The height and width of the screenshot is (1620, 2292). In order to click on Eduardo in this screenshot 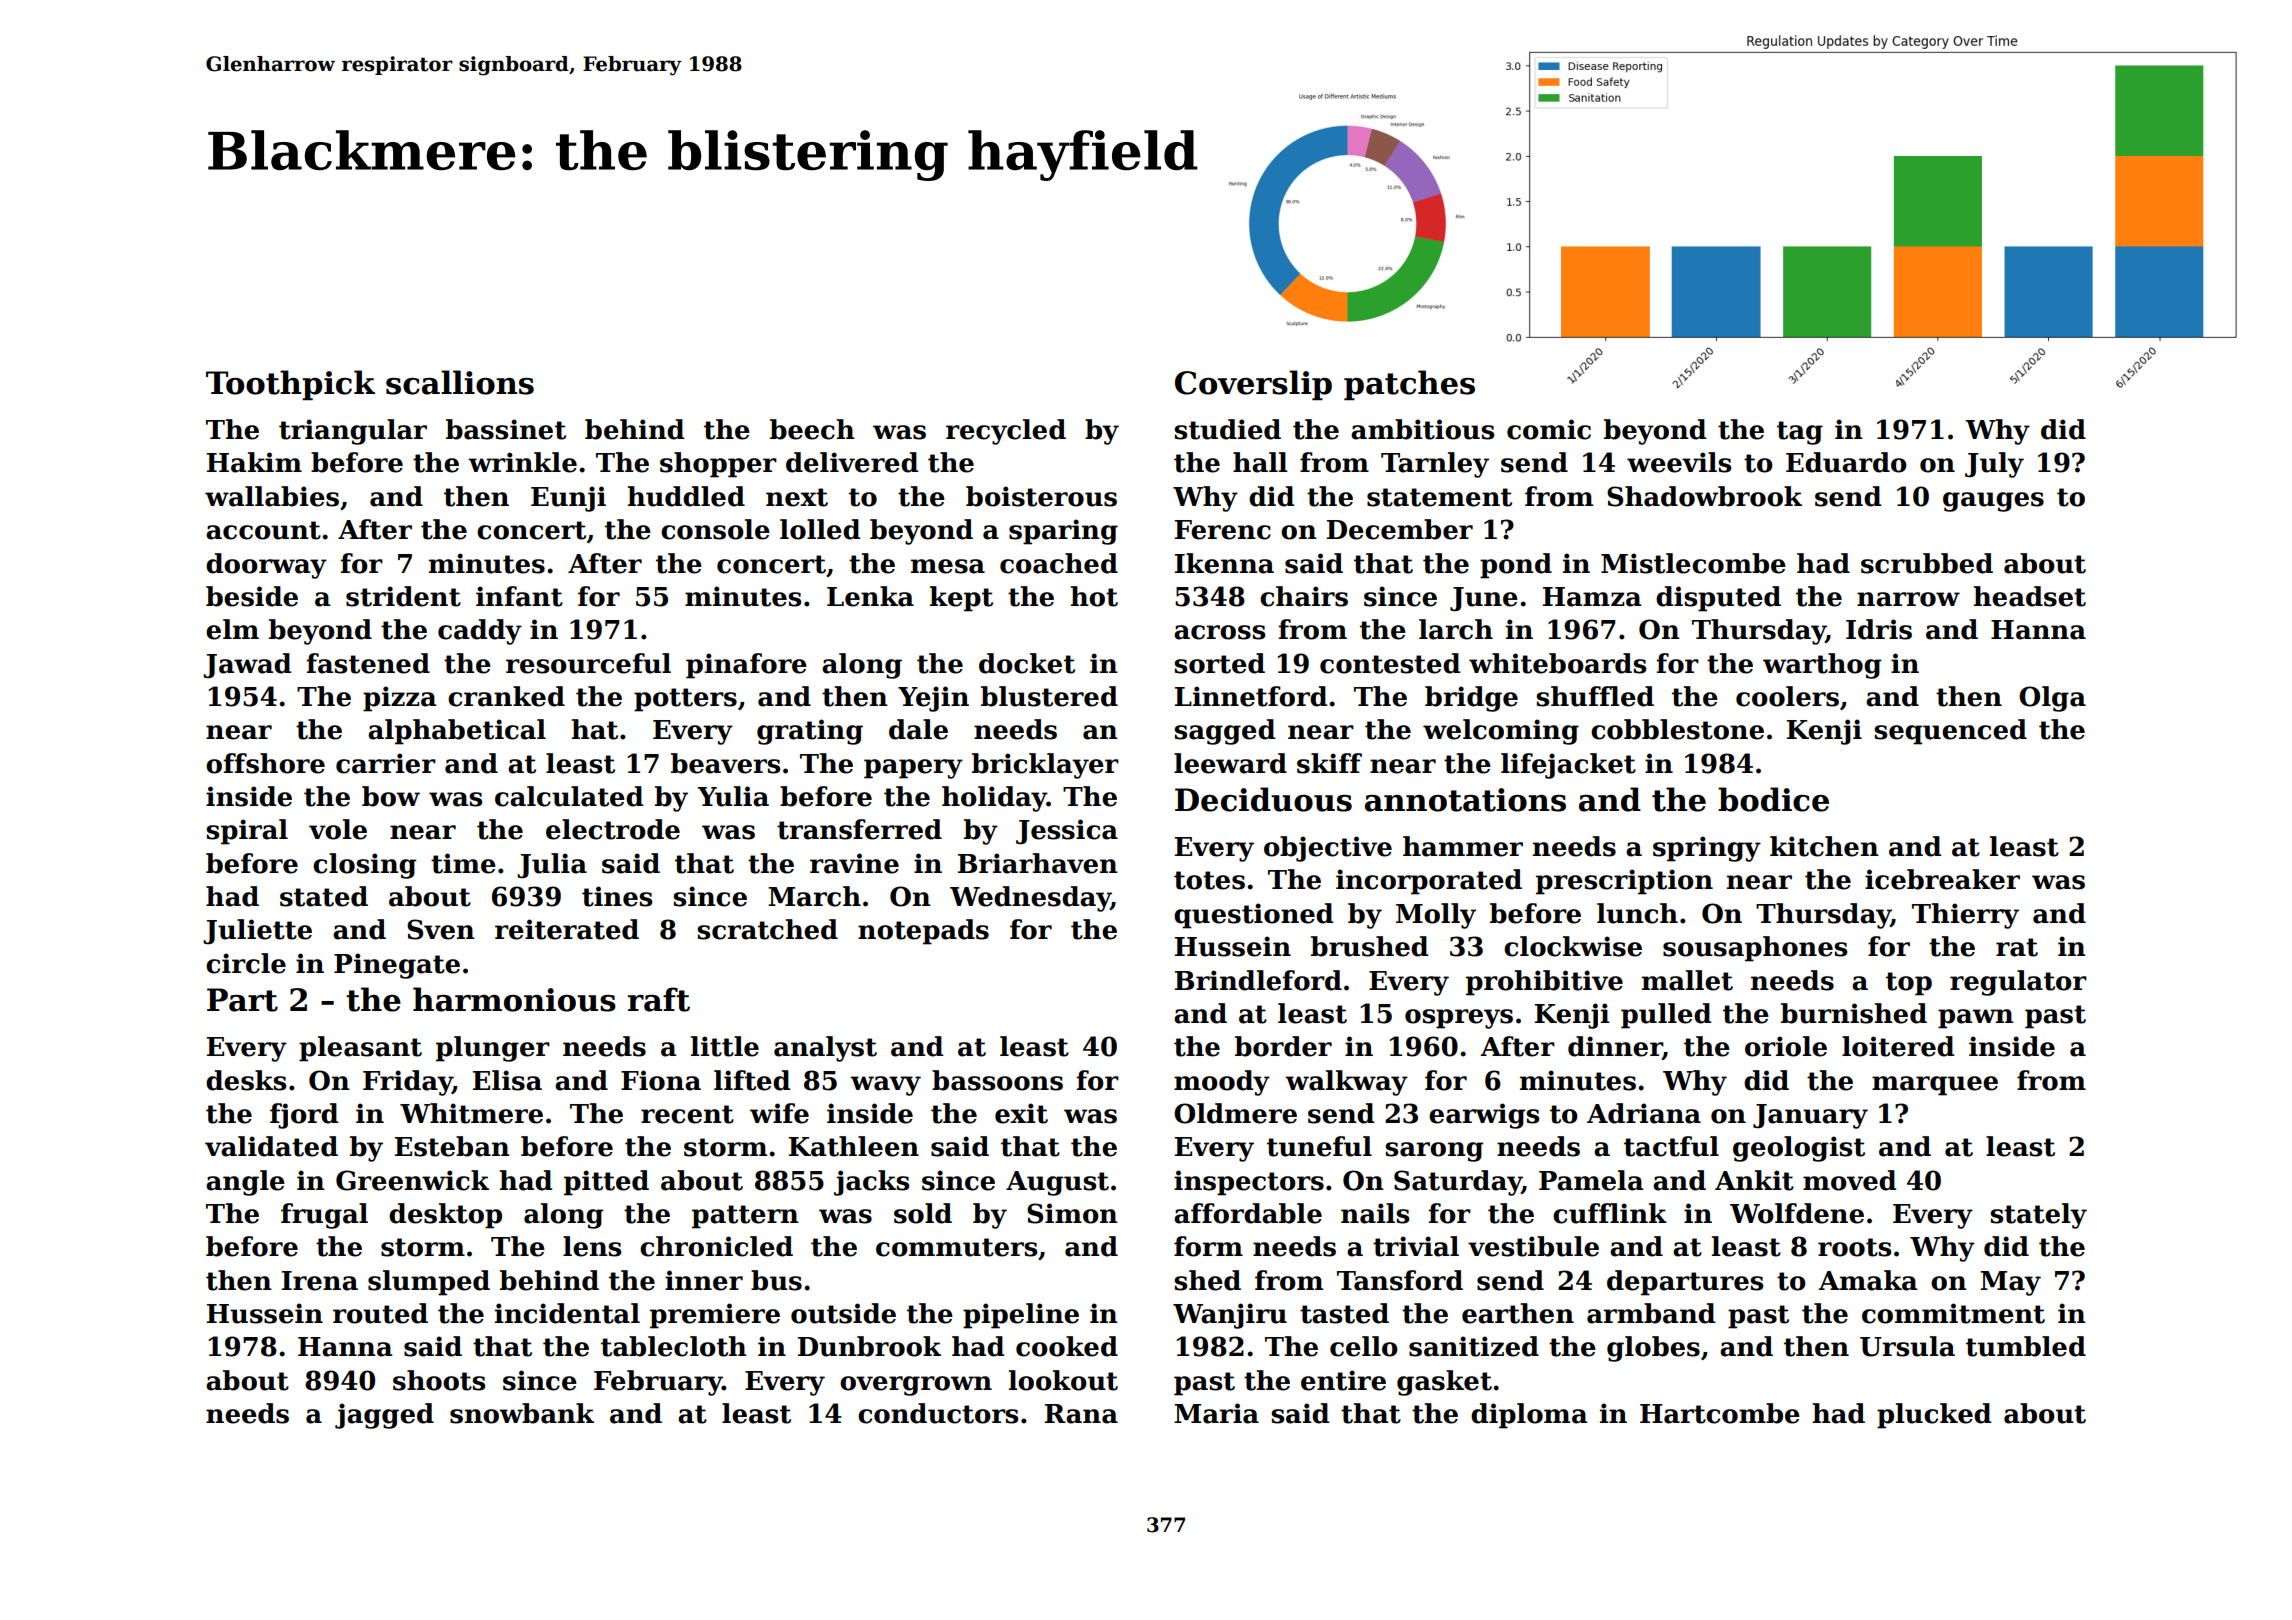, I will do `click(1846, 462)`.
